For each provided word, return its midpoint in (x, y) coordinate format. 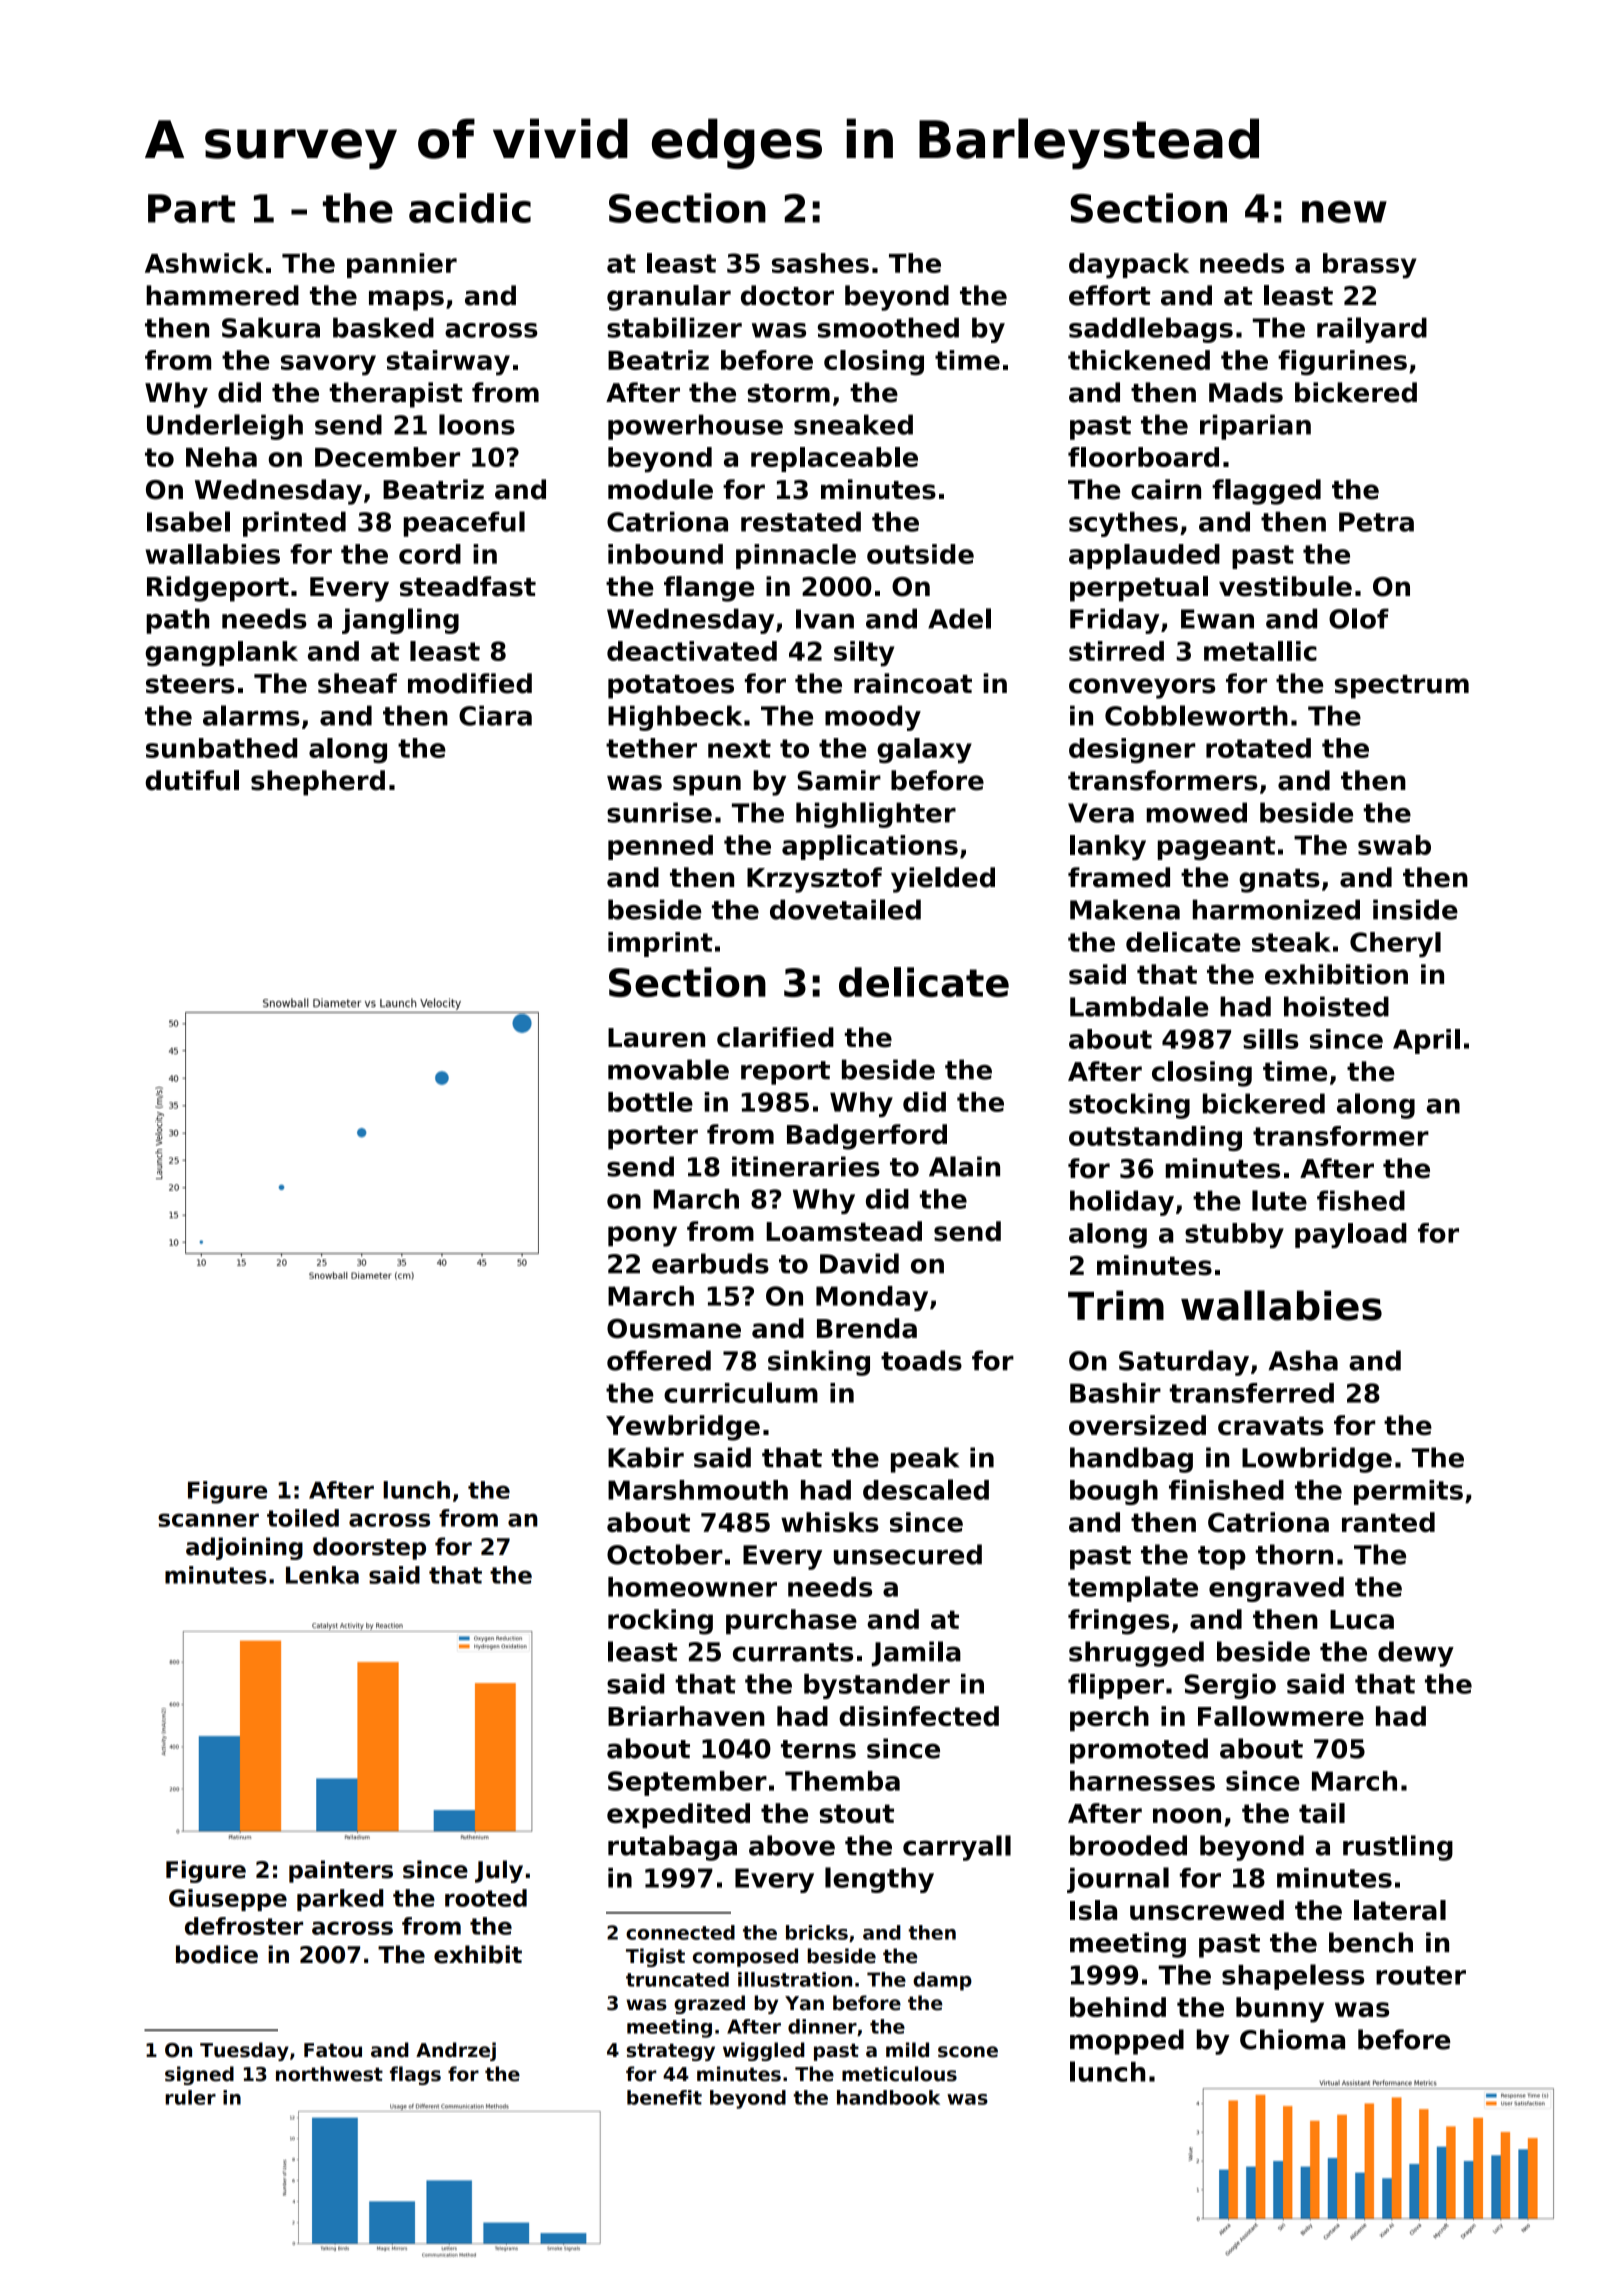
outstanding (1155, 1138)
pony (642, 1236)
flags (415, 2075)
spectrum (1402, 687)
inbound (665, 554)
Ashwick (204, 263)
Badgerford (867, 1137)
